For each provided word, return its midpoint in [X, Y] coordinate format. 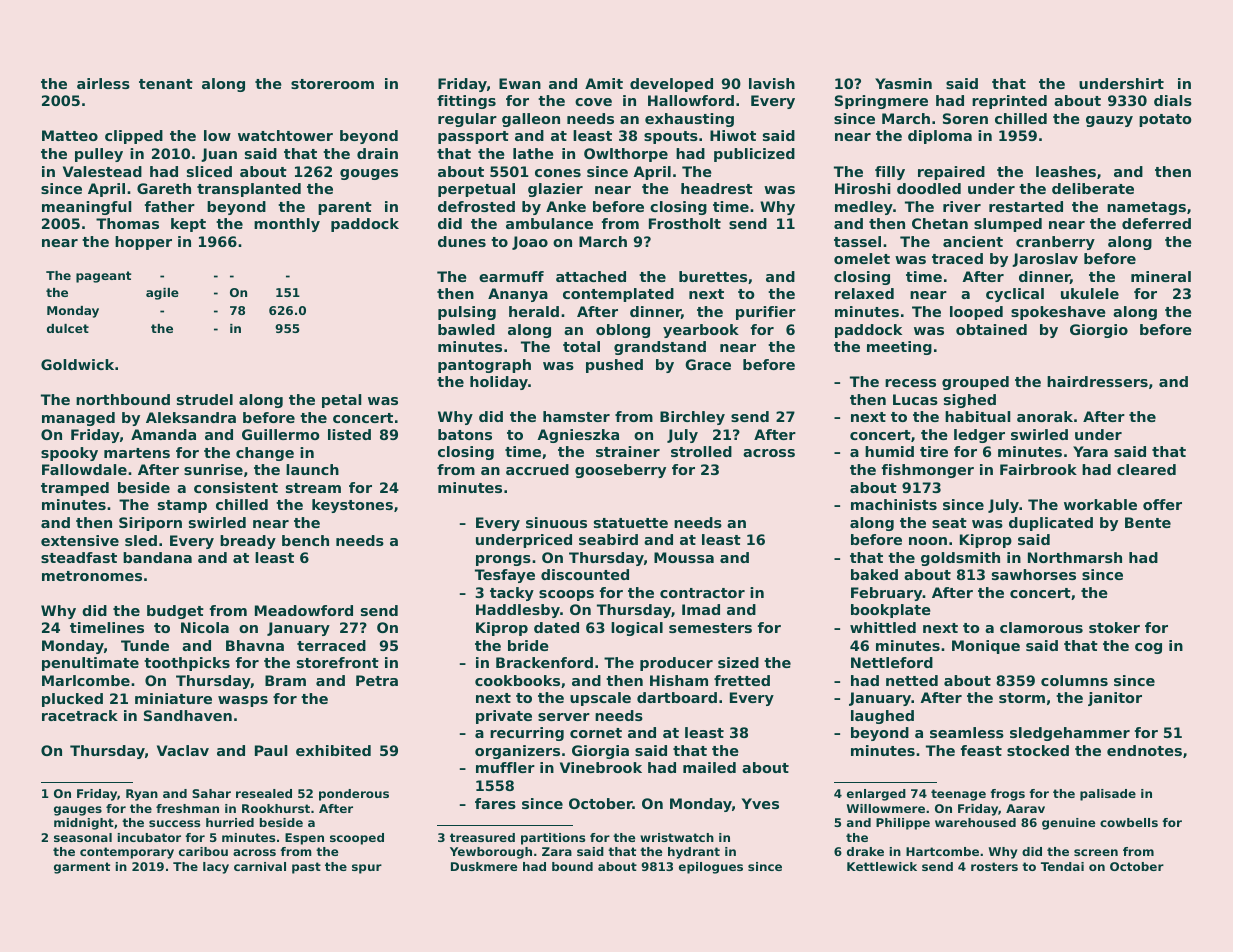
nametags [1146, 208]
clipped [134, 137]
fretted [742, 680]
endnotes [1144, 750]
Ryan [142, 795]
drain [377, 153]
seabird [608, 539]
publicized [754, 155]
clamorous [1041, 627]
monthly [287, 225]
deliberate [1093, 188]
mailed [709, 767]
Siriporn [150, 524]
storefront [338, 662]
